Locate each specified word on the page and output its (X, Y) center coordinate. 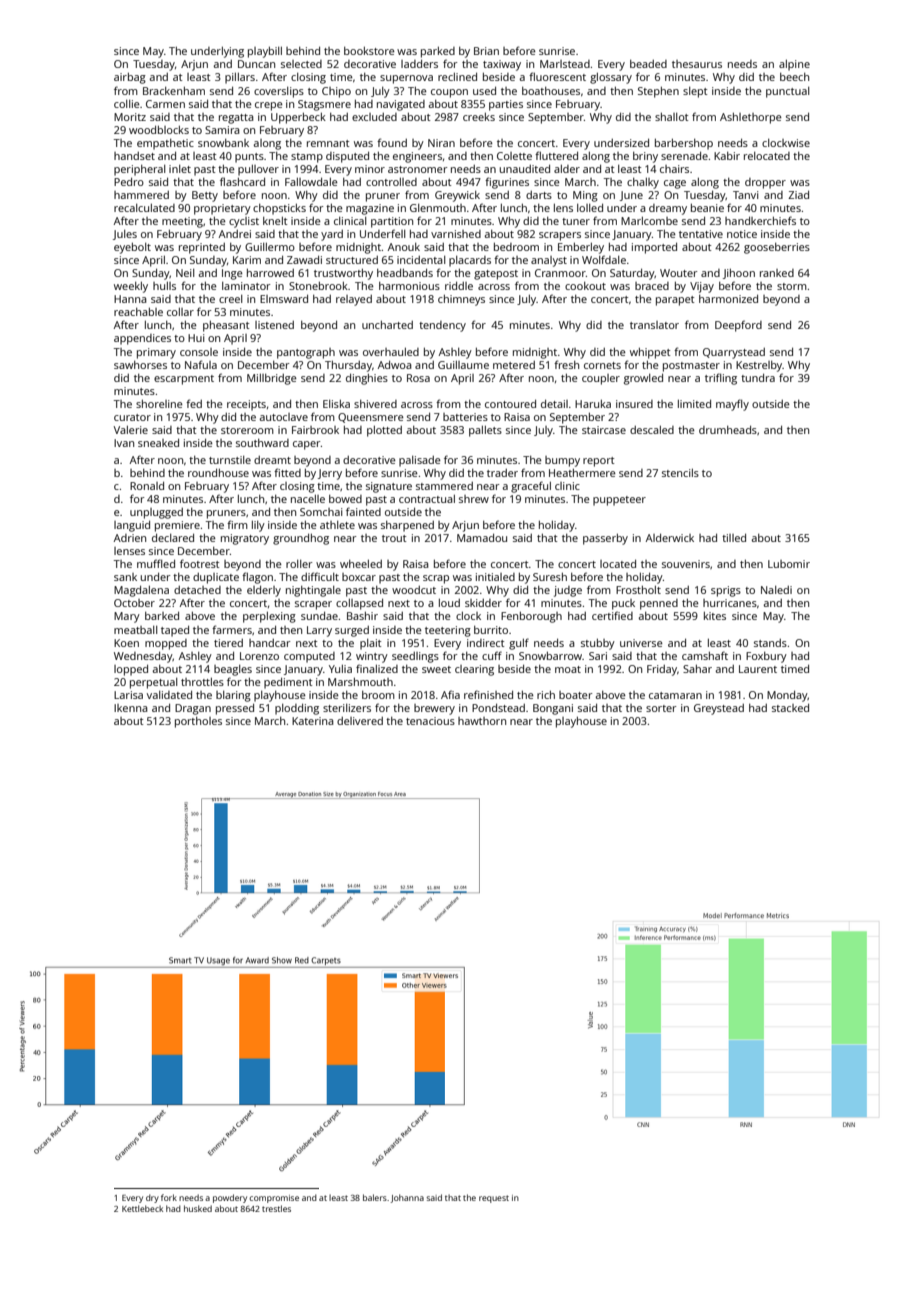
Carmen (165, 104)
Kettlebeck (142, 1208)
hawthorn (482, 721)
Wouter (679, 273)
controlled (391, 182)
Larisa (128, 695)
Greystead (719, 709)
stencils (680, 473)
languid (132, 526)
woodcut (414, 590)
